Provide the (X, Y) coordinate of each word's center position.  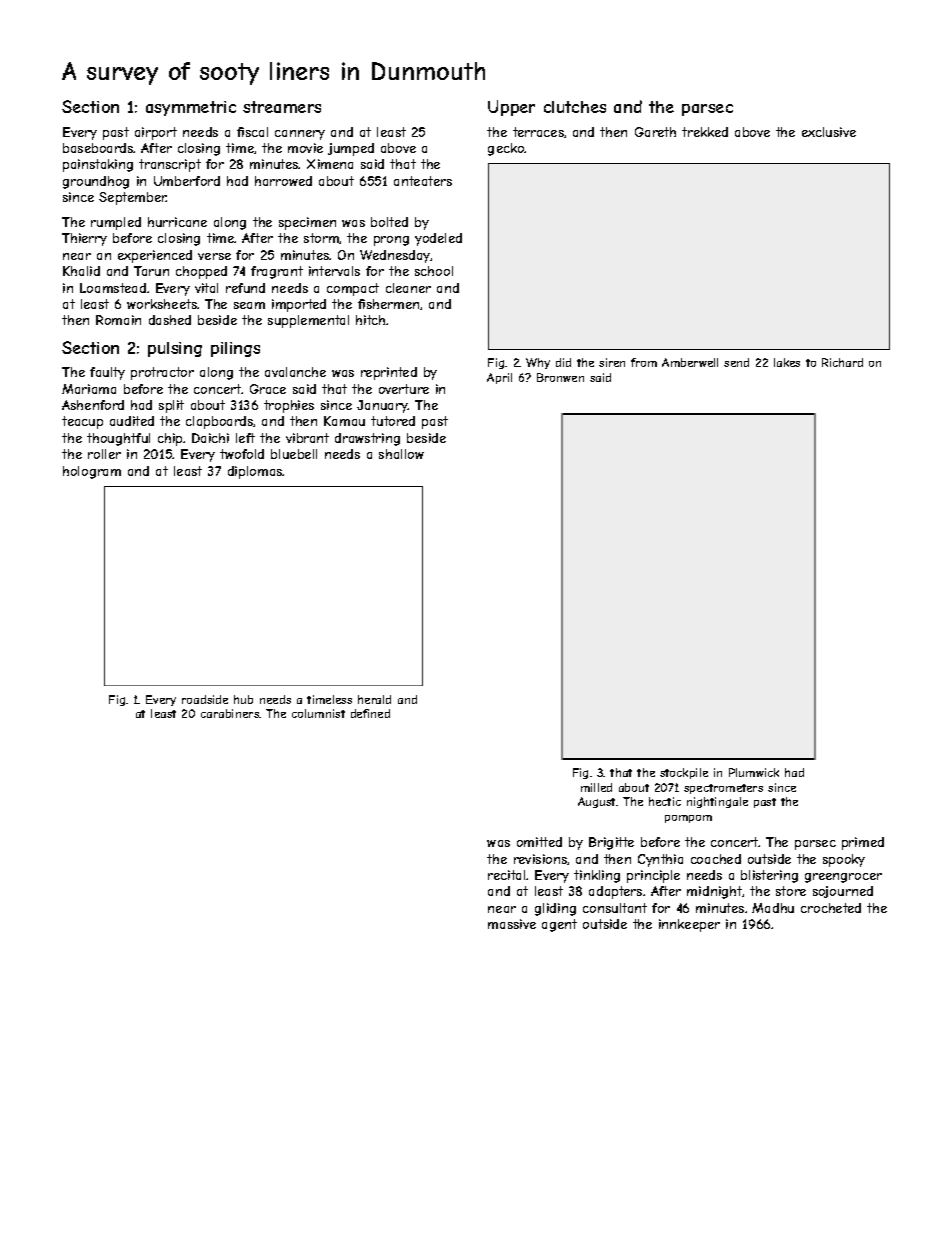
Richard (842, 362)
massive (512, 924)
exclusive (829, 132)
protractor (162, 373)
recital (506, 875)
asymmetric (191, 108)
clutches (575, 107)
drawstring (367, 439)
